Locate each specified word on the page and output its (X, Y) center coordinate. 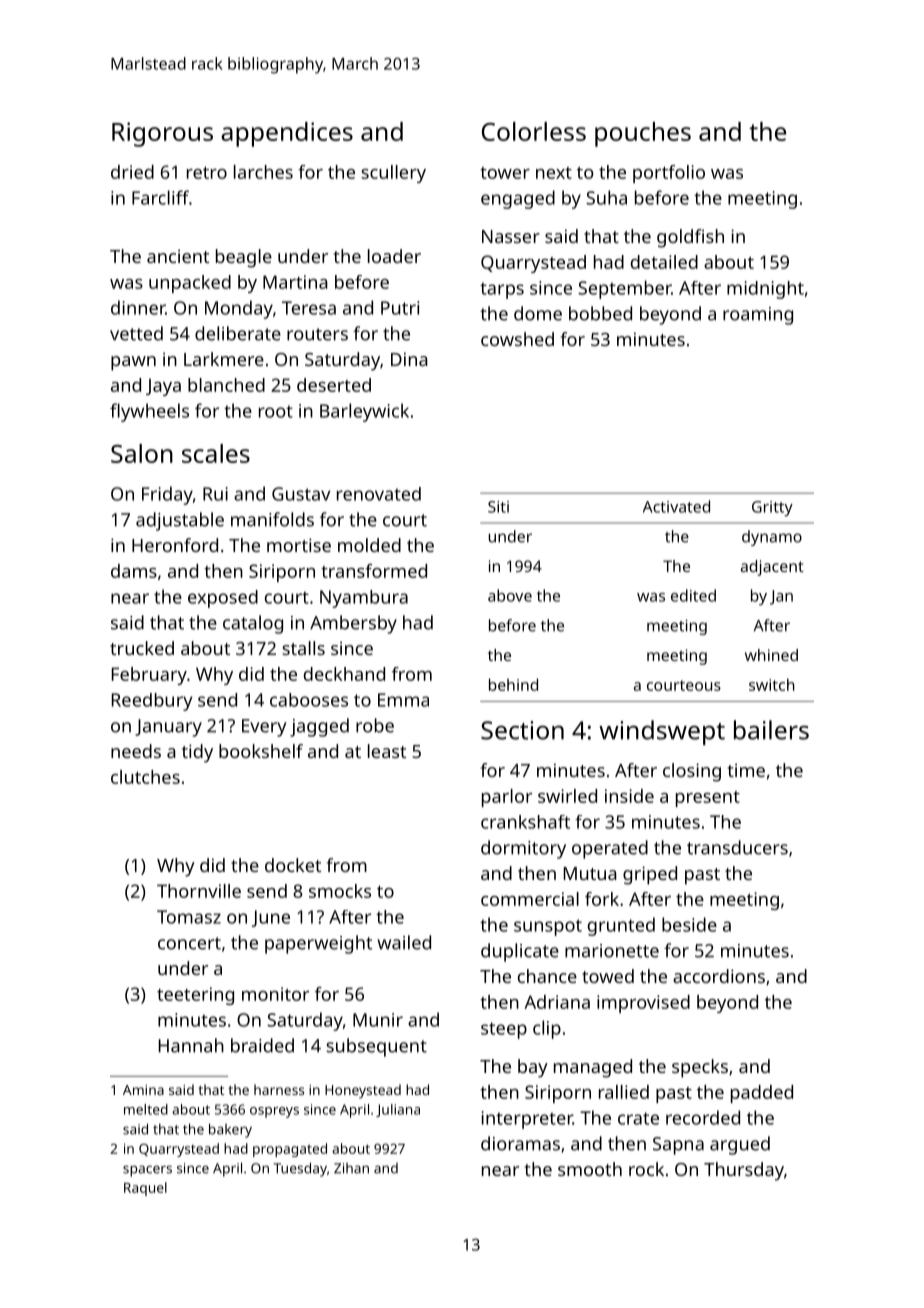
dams (134, 571)
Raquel (145, 1189)
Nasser (511, 236)
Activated (676, 506)
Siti (498, 507)
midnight (765, 290)
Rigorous (162, 134)
